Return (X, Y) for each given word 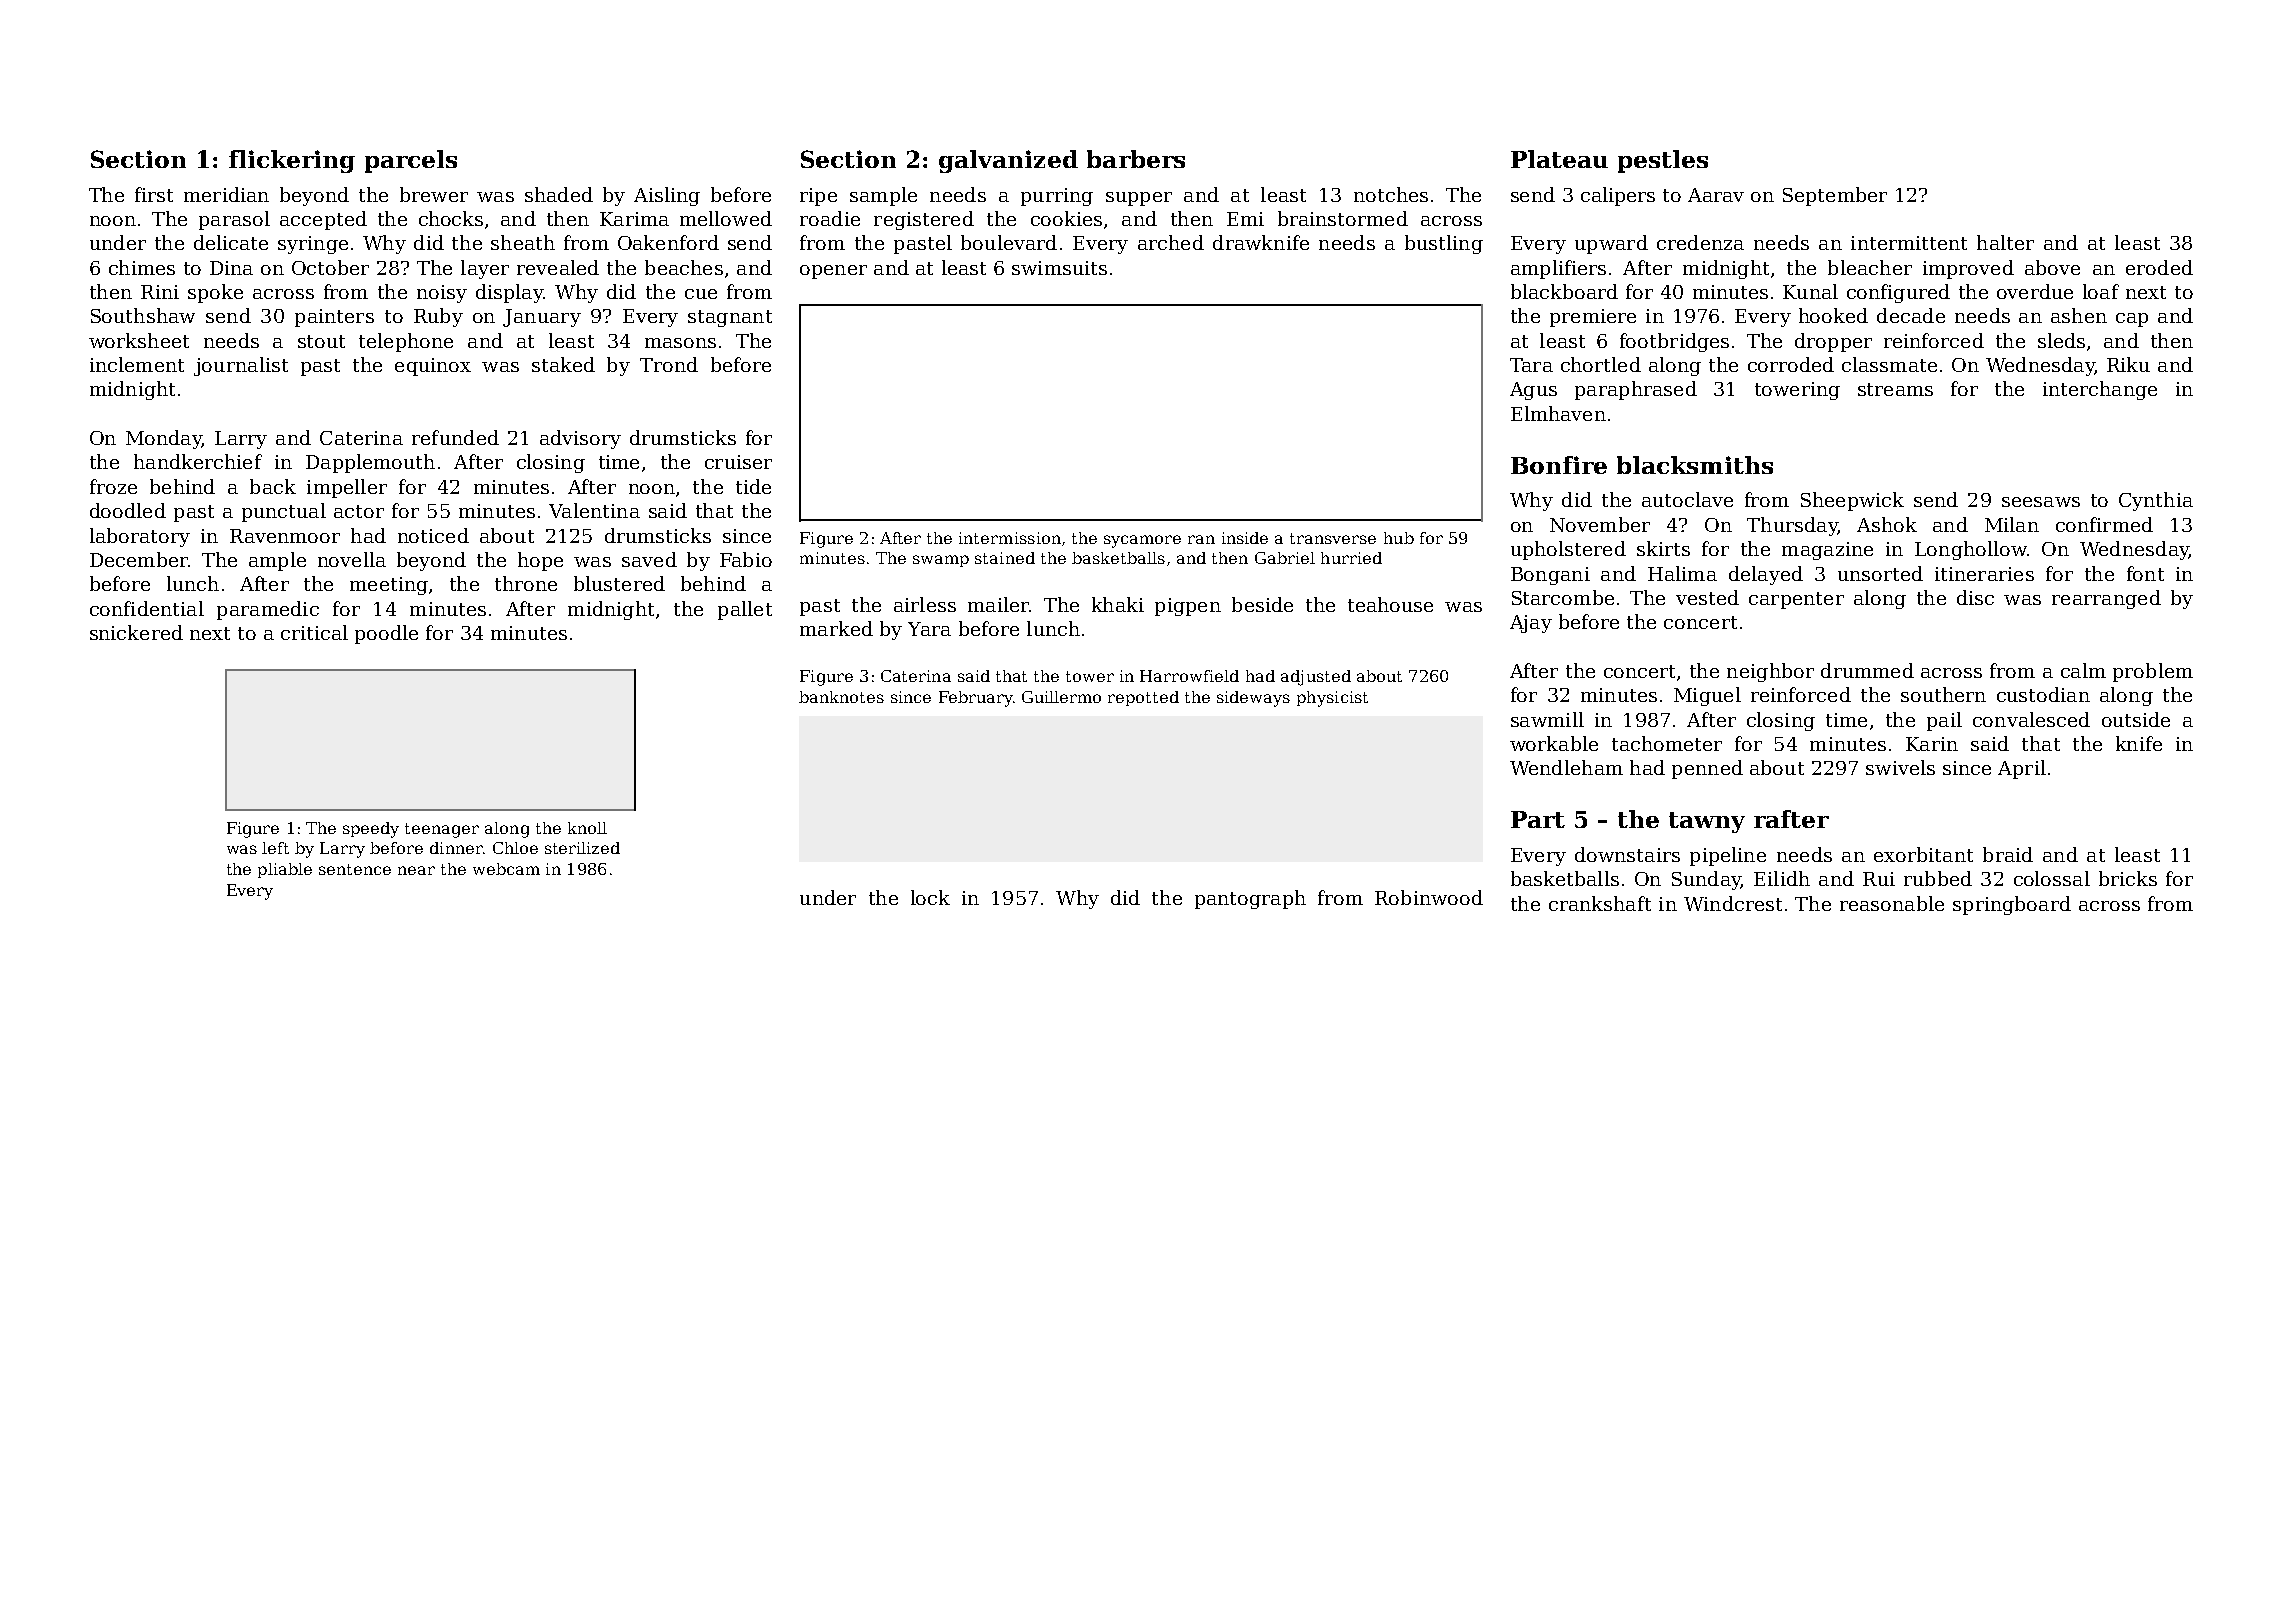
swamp (941, 561)
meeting (389, 586)
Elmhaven (1558, 413)
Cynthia (2156, 501)
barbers (1136, 159)
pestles (1663, 161)
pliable (285, 870)
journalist (241, 366)
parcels (411, 161)
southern (1943, 694)
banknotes (841, 697)
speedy (371, 830)
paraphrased (1636, 390)
